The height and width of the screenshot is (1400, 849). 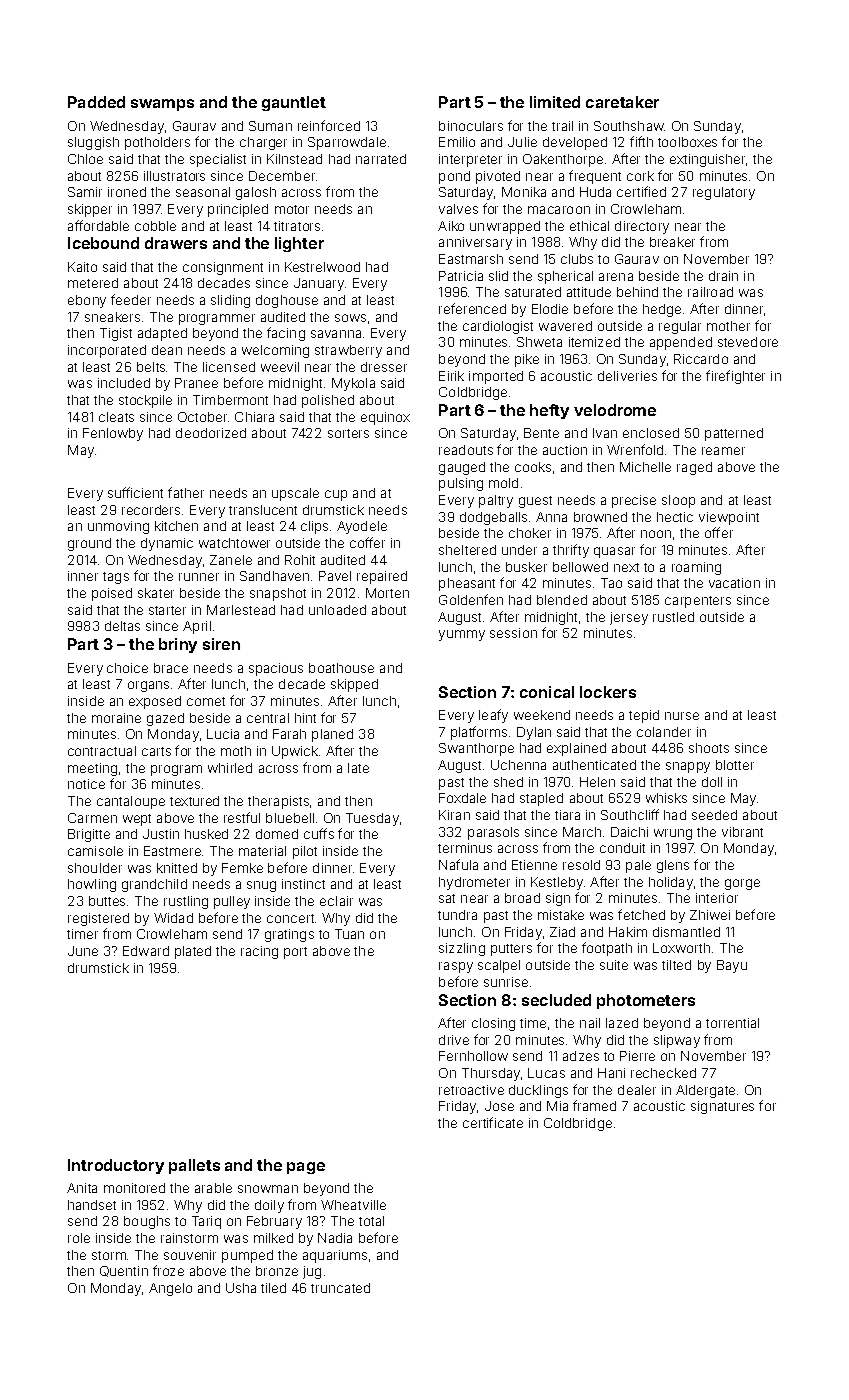 I want to click on Eirik, so click(x=451, y=376).
